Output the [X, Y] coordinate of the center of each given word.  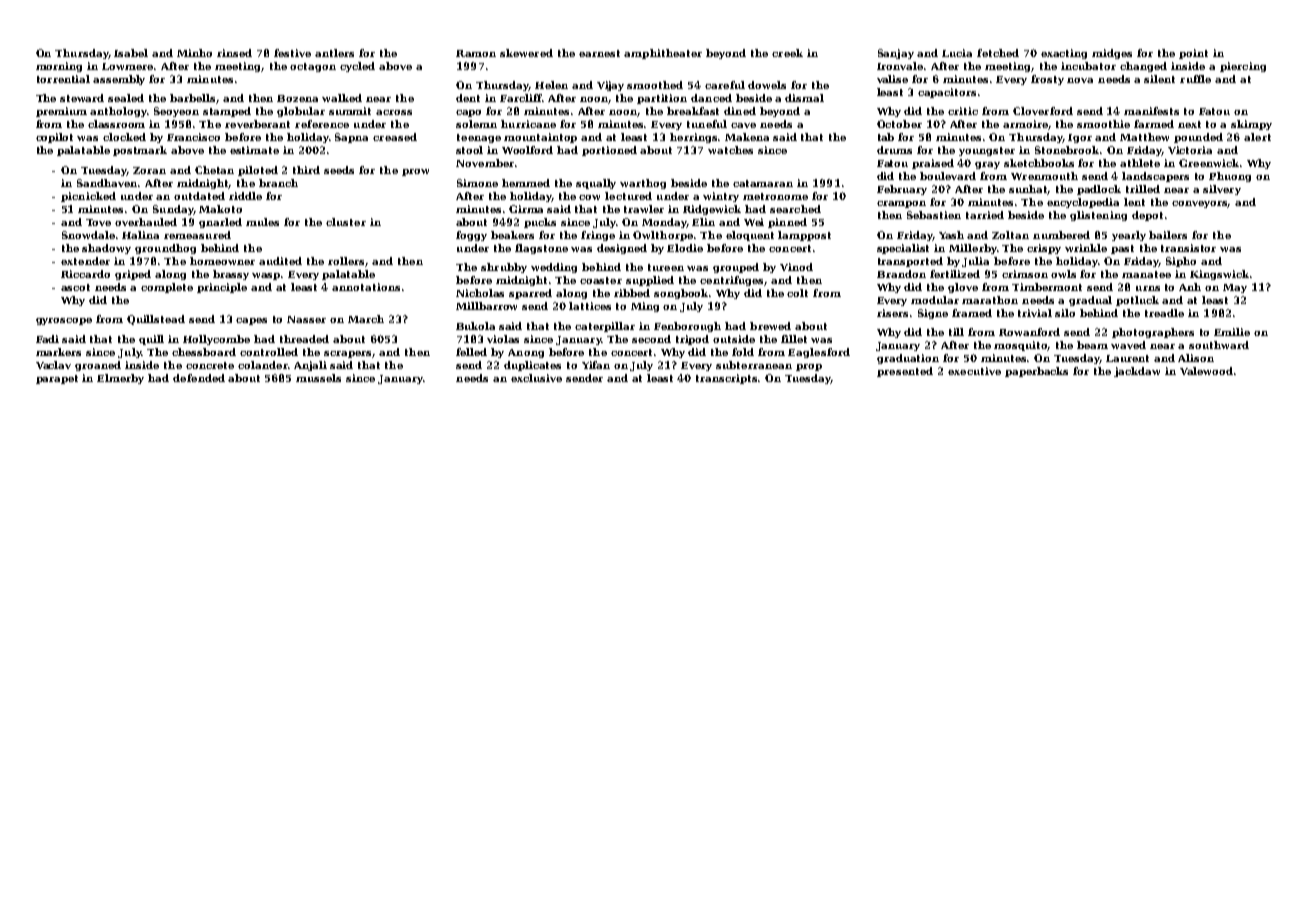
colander [263, 365]
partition [662, 99]
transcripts [727, 379]
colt [797, 293]
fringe [598, 236]
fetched [998, 53]
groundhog [165, 249]
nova [1080, 80]
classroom [116, 124]
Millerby [973, 249]
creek [787, 53]
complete [167, 288]
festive [292, 53]
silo [1065, 313]
